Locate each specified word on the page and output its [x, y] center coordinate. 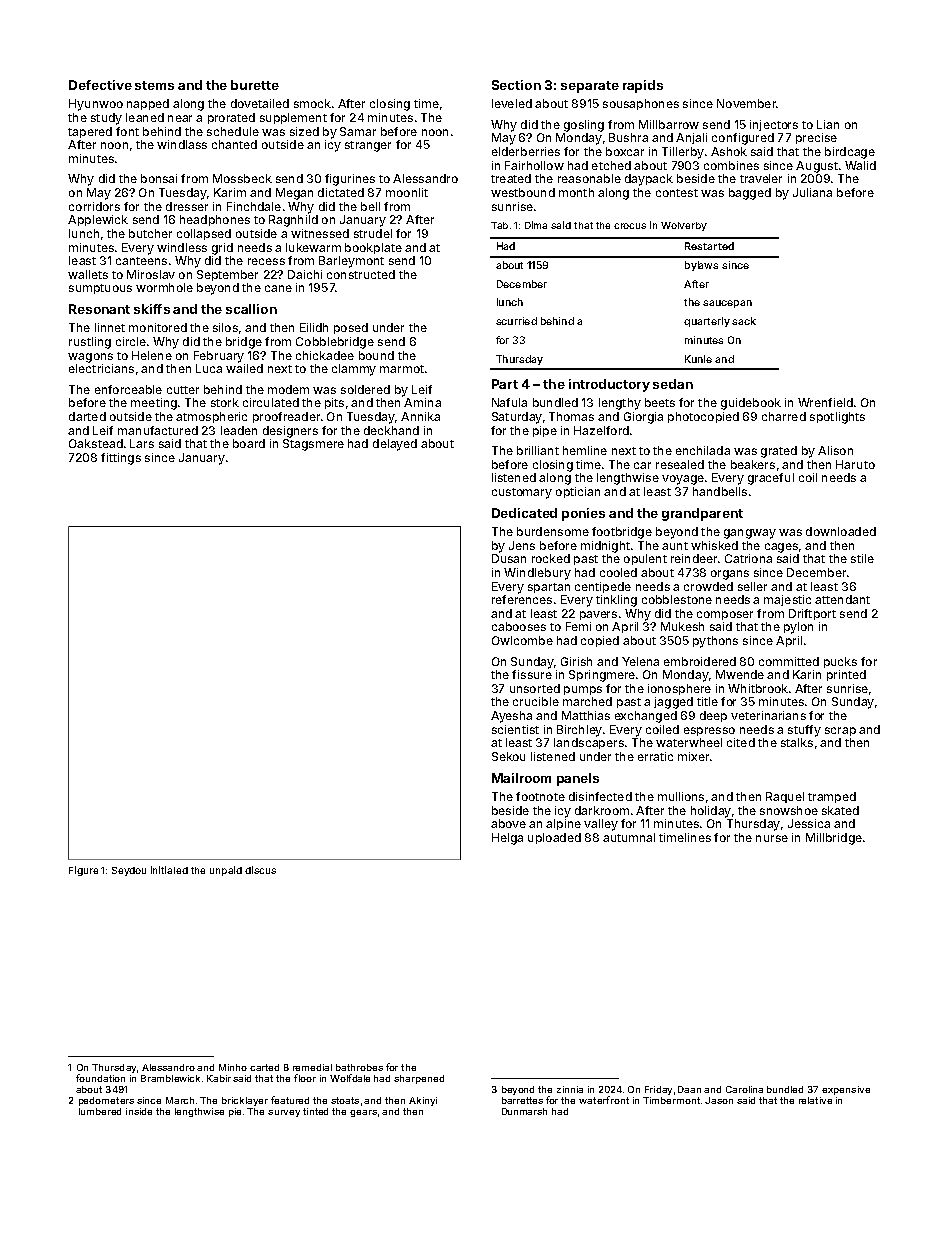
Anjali [691, 138]
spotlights [837, 418]
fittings [121, 459]
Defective [100, 85]
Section [516, 85]
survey [284, 1113]
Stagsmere [313, 445]
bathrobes [359, 1067]
